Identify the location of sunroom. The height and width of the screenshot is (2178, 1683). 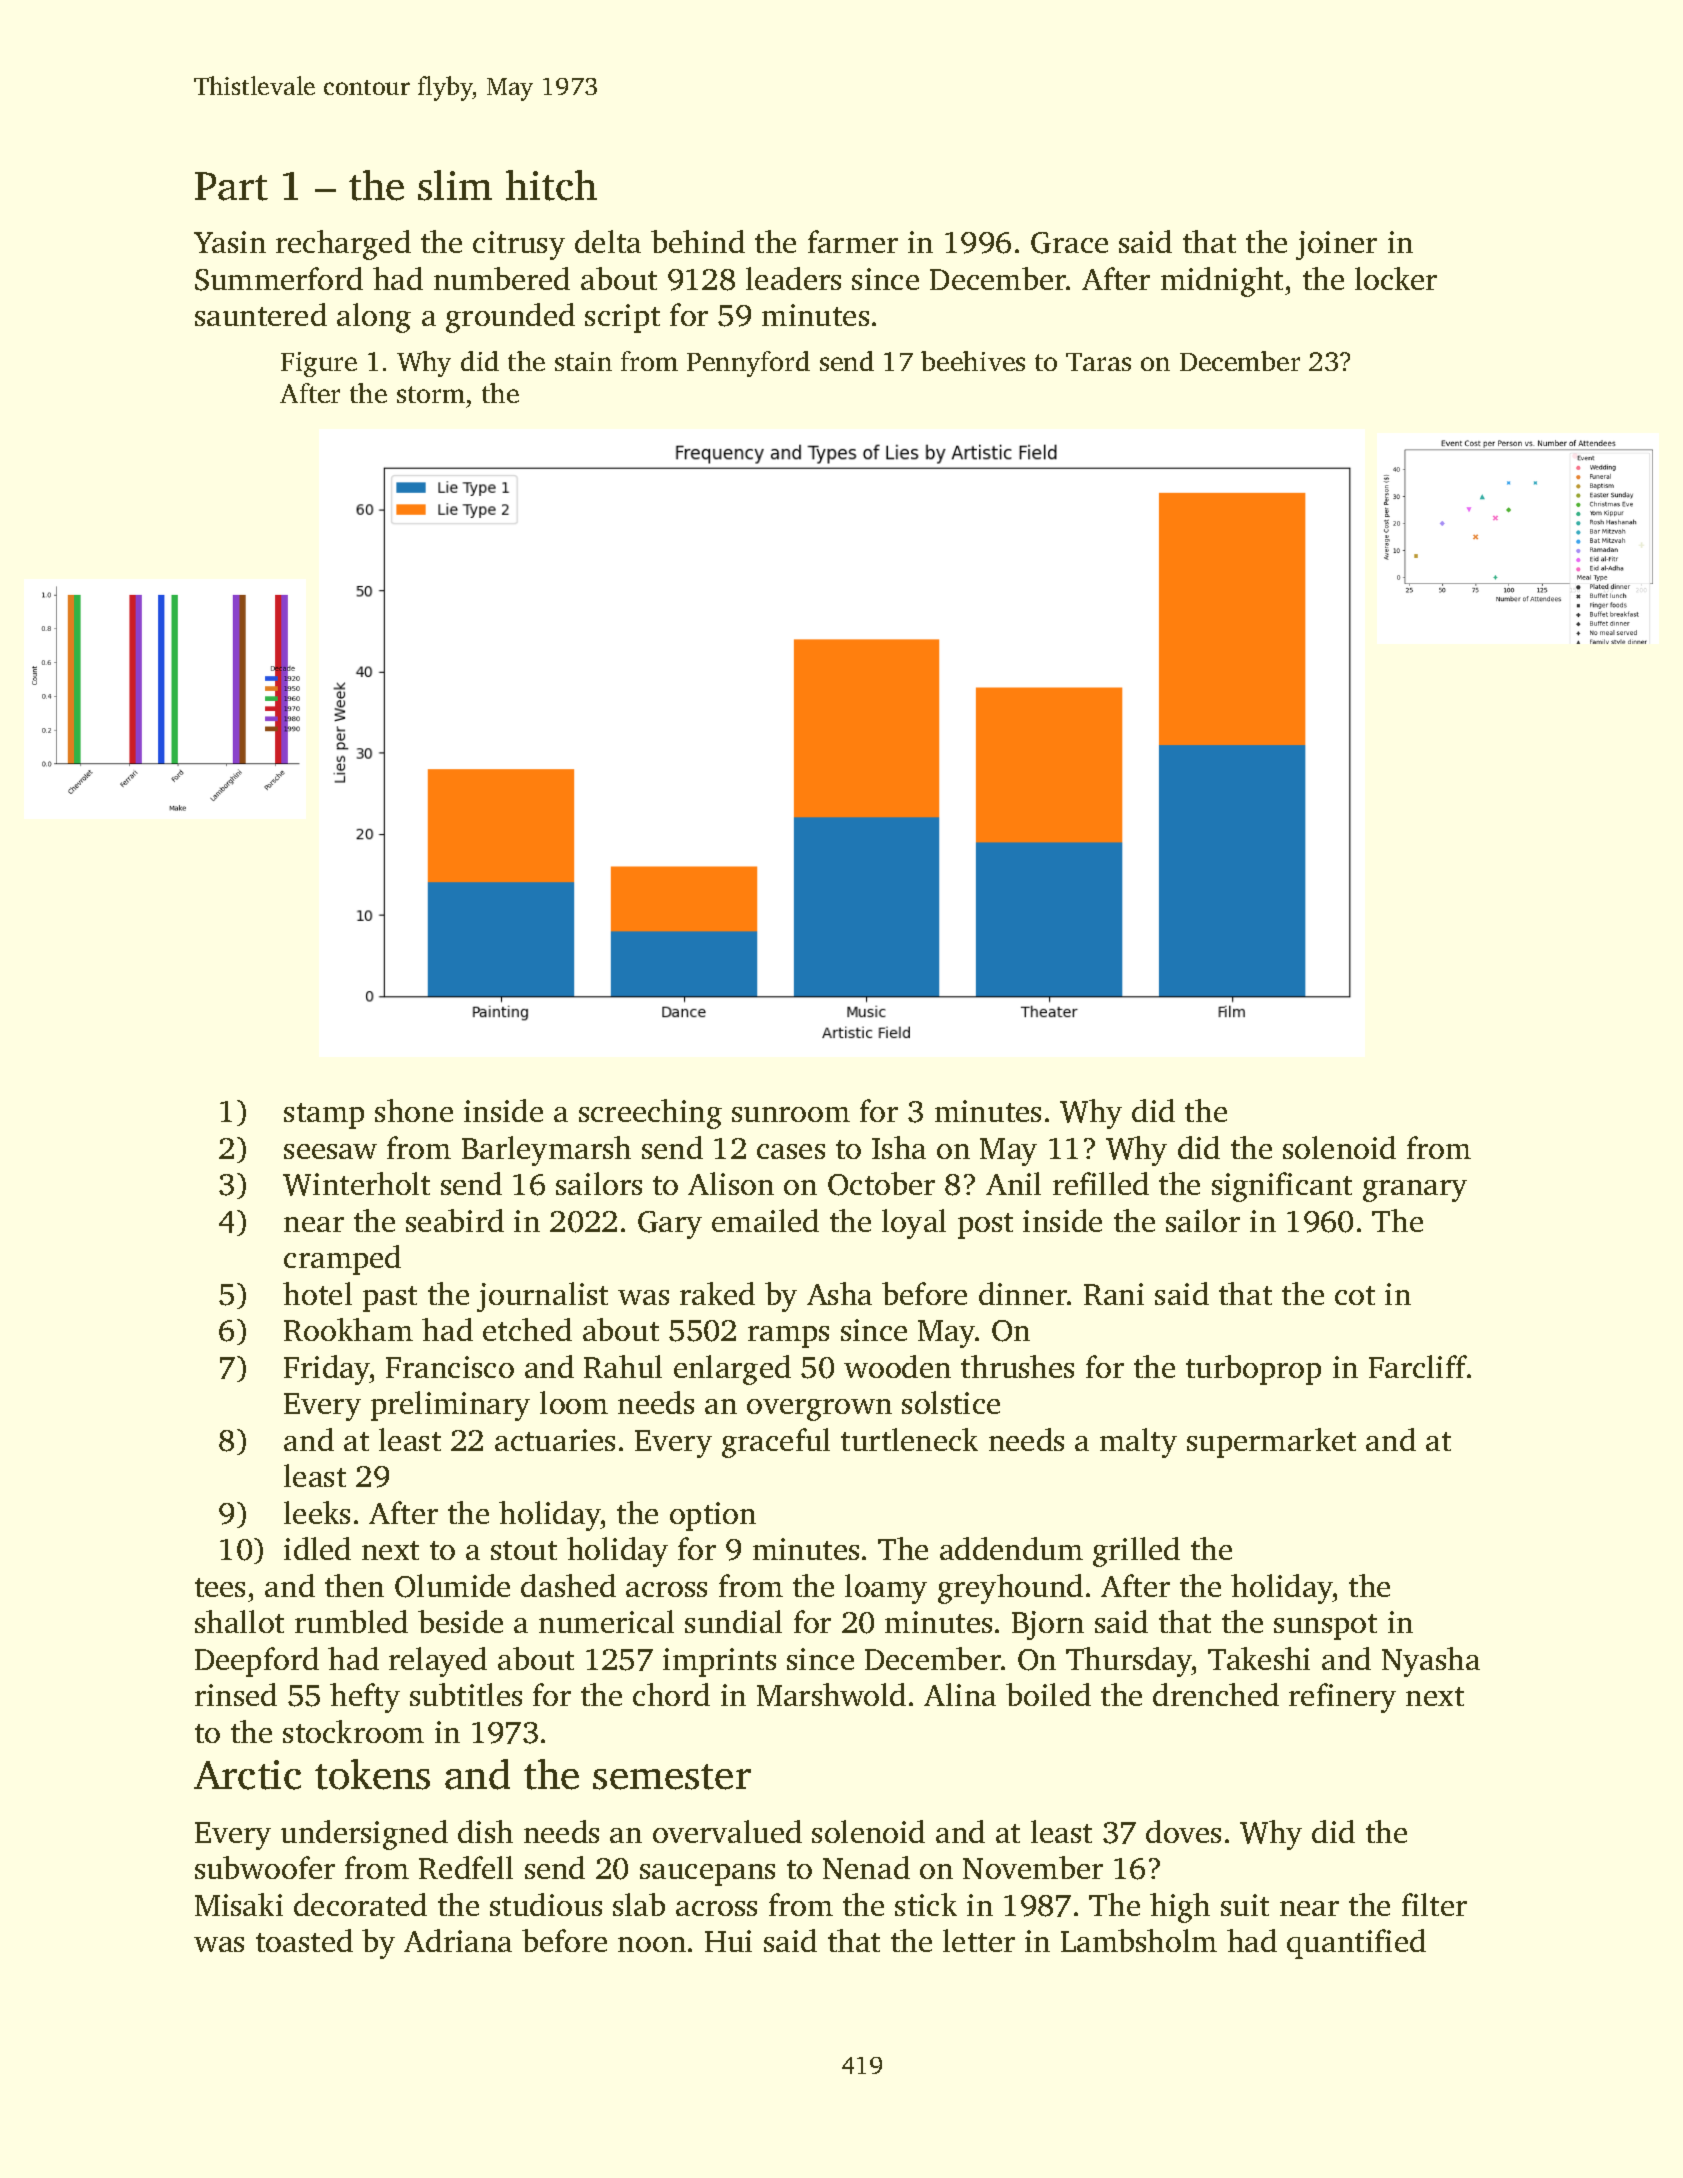
(791, 1114).
